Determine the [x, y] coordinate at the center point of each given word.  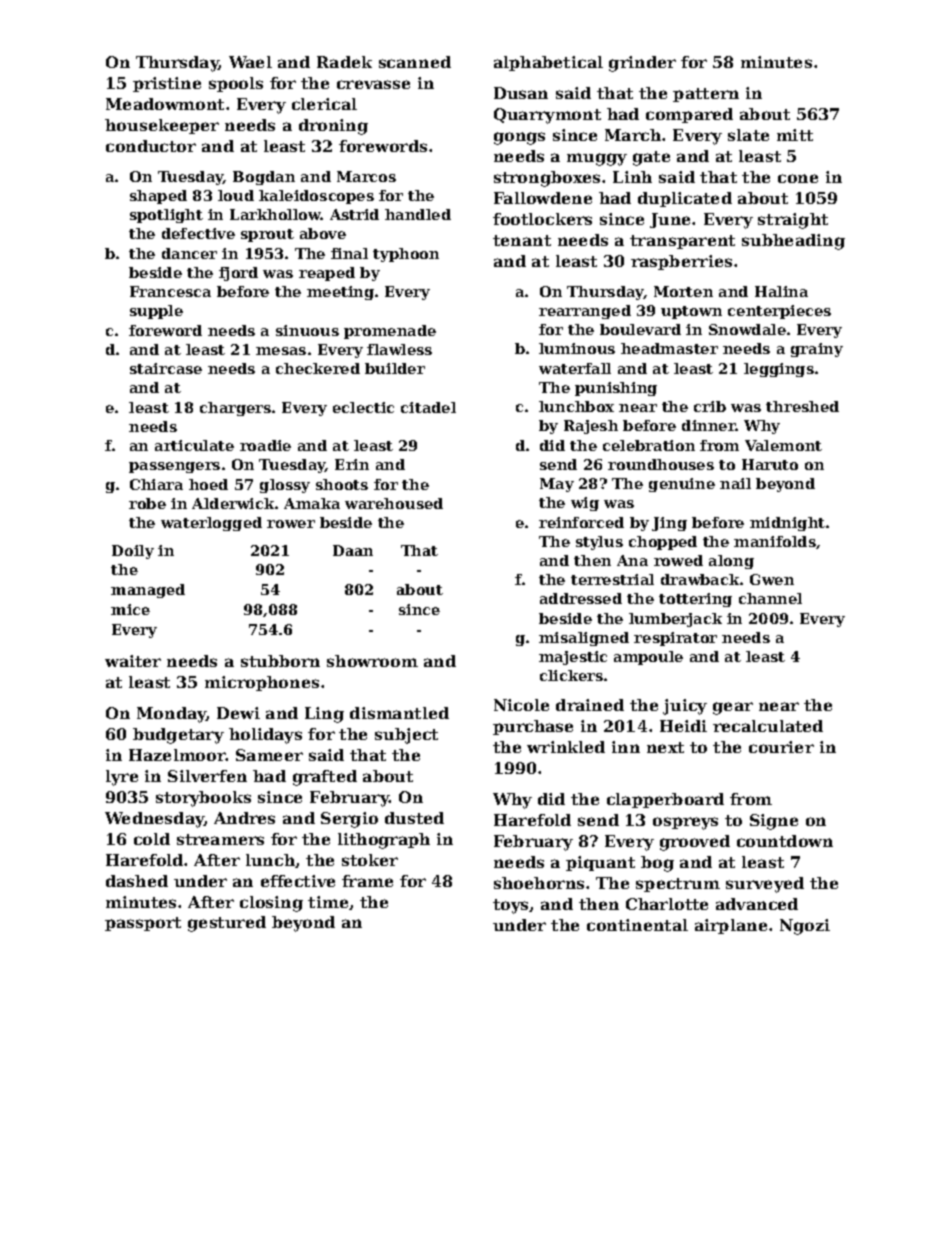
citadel [428, 407]
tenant [522, 240]
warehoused [394, 503]
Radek [344, 62]
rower [291, 524]
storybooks [203, 799]
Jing [669, 524]
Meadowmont [165, 104]
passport [143, 924]
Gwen [772, 579]
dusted [414, 818]
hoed [208, 484]
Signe [774, 822]
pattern [706, 95]
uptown [691, 312]
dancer [189, 253]
